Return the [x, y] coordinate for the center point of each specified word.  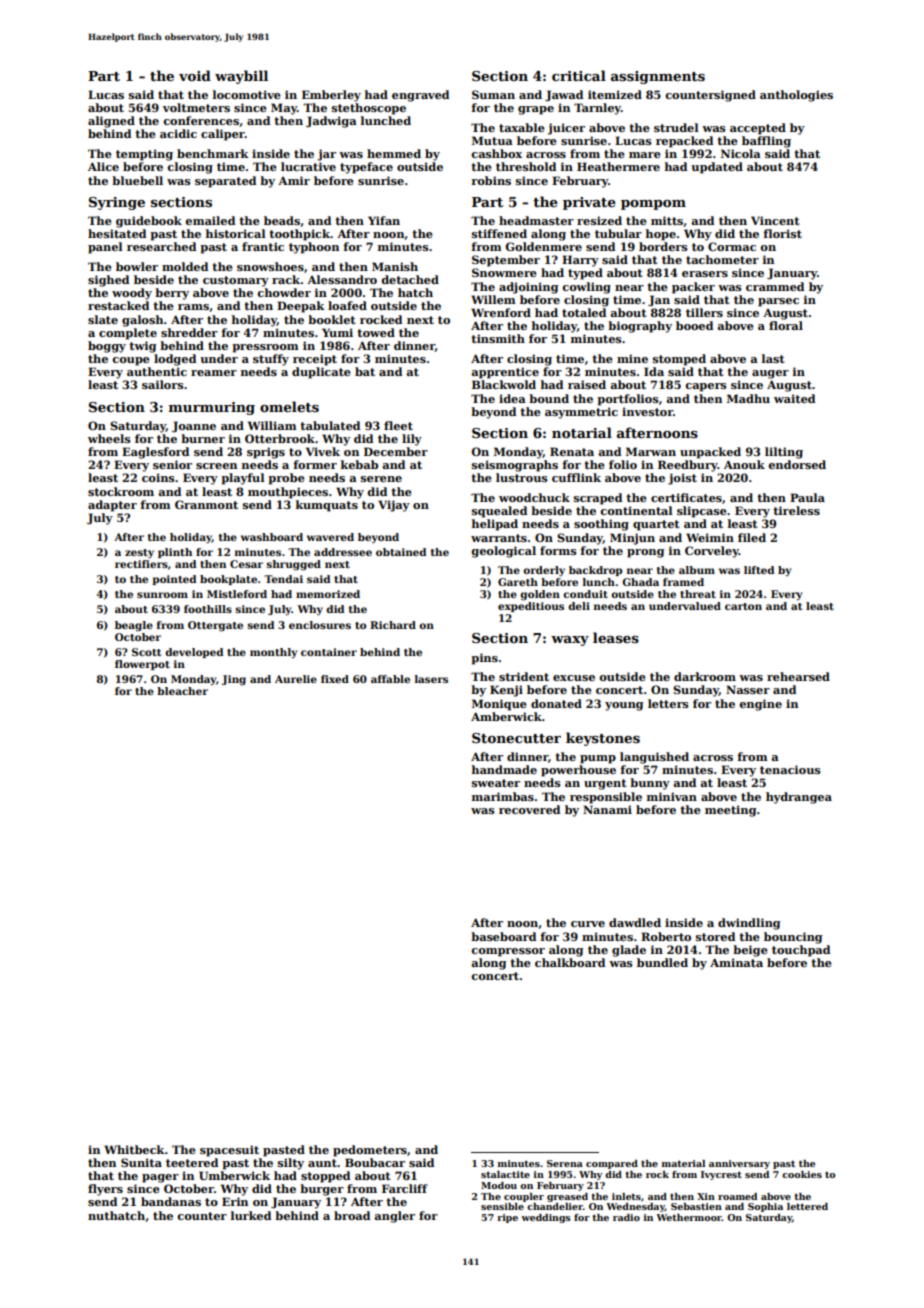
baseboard [503, 936]
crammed [775, 286]
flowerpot [142, 665]
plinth [175, 553]
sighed [108, 281]
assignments [658, 77]
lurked [251, 1215]
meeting [730, 811]
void [195, 75]
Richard [393, 625]
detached [410, 279]
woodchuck [534, 497]
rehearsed [798, 676]
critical [579, 75]
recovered [529, 809]
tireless [796, 510]
